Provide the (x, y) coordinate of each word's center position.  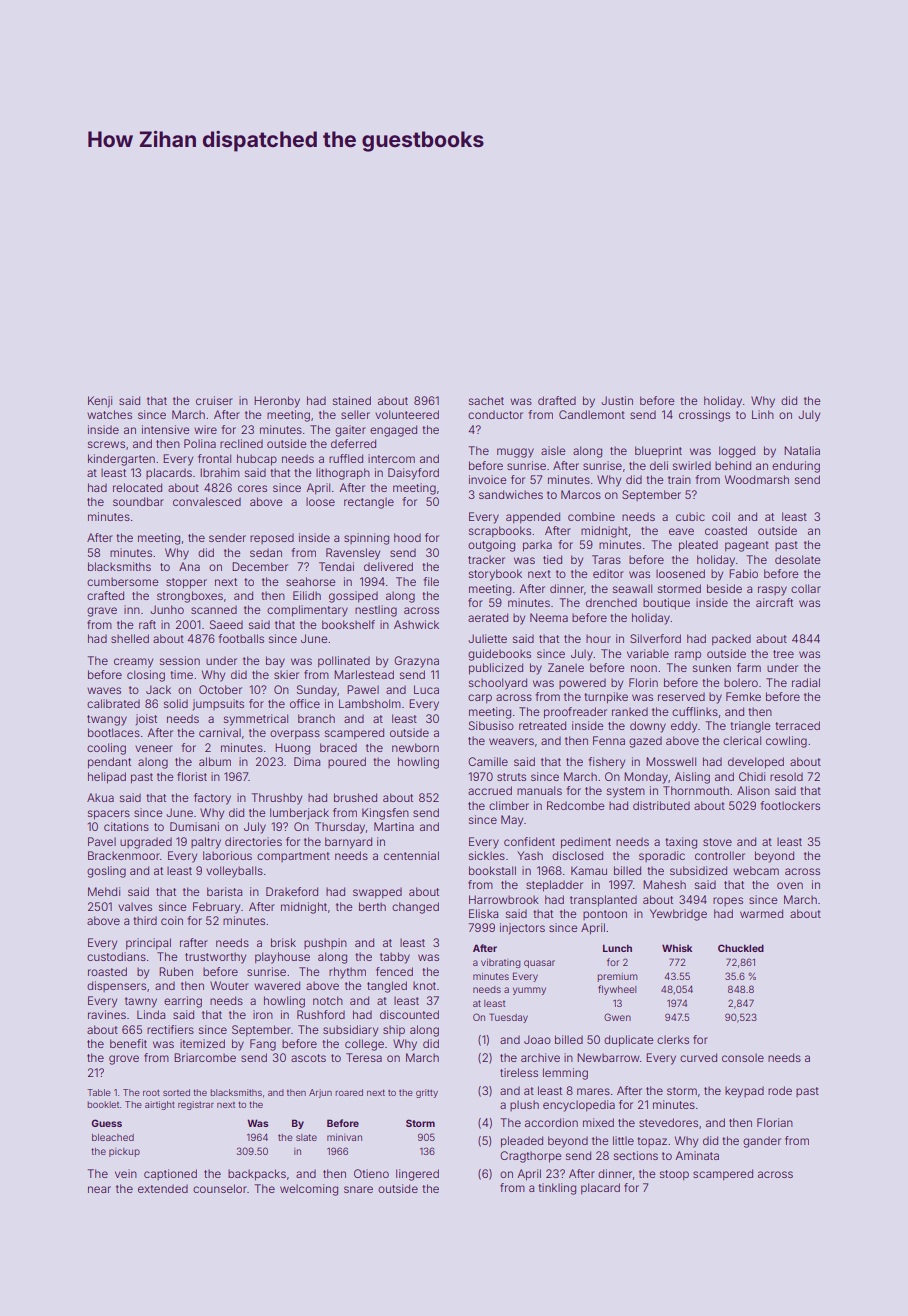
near (99, 1189)
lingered (417, 1175)
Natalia (802, 450)
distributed (661, 805)
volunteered (407, 414)
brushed (355, 797)
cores (252, 488)
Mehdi (104, 891)
